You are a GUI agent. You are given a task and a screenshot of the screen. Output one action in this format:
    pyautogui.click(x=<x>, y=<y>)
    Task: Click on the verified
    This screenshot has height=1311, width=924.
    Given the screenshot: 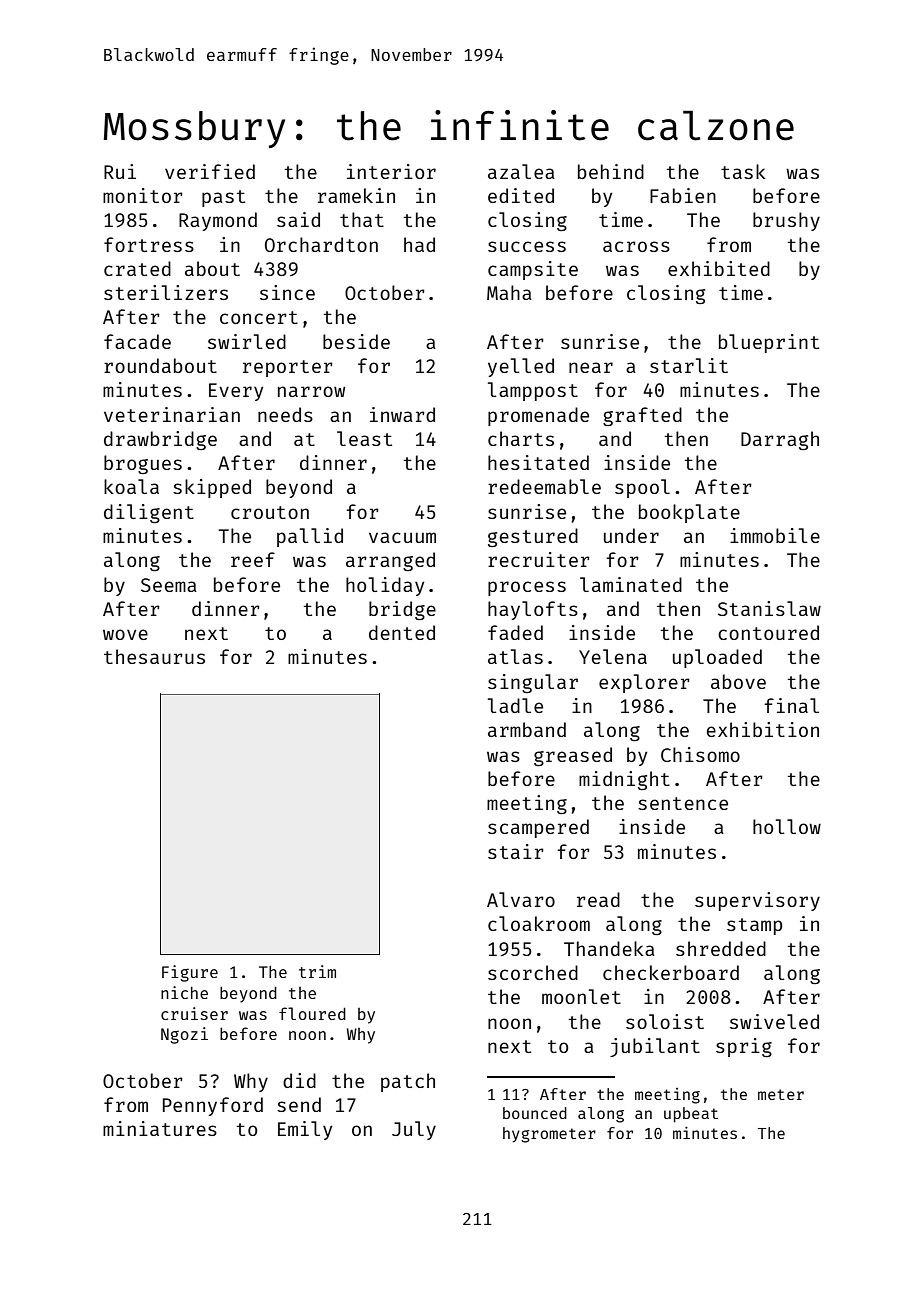 What is the action you would take?
    pyautogui.click(x=210, y=171)
